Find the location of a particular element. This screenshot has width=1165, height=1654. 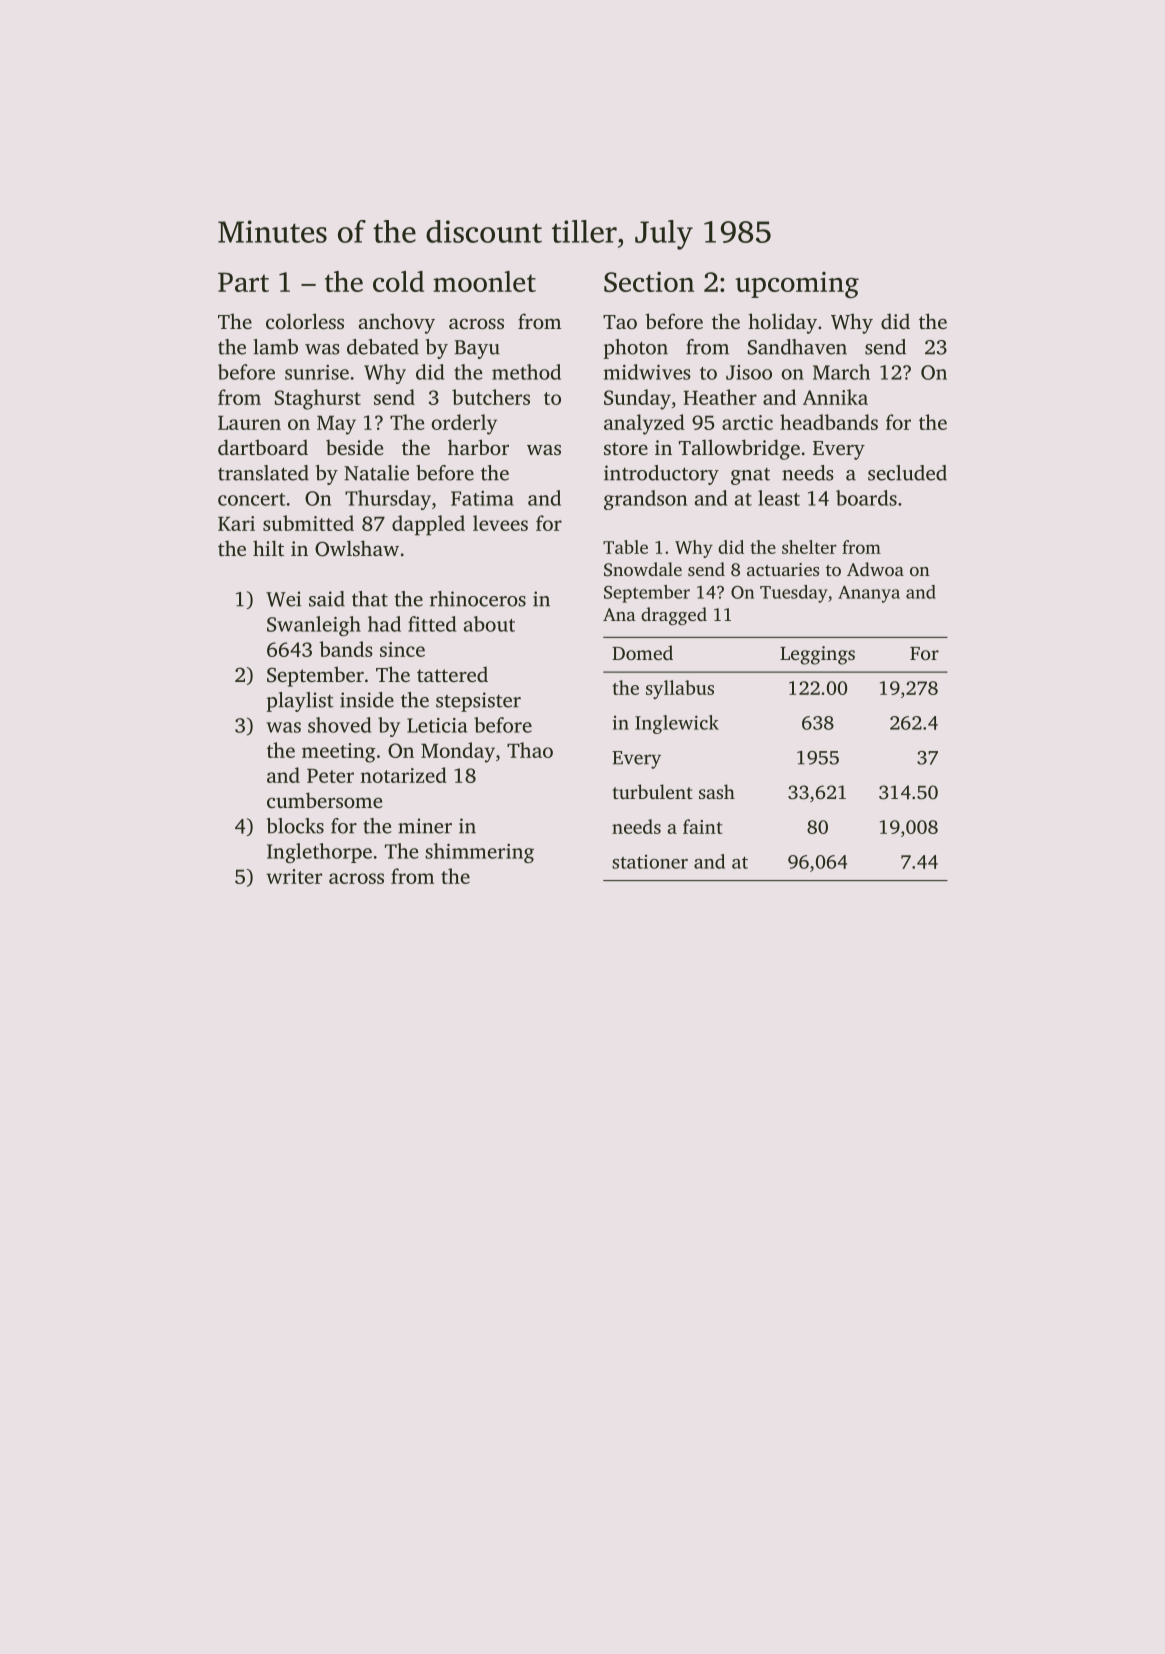

Leggings is located at coordinates (817, 655).
